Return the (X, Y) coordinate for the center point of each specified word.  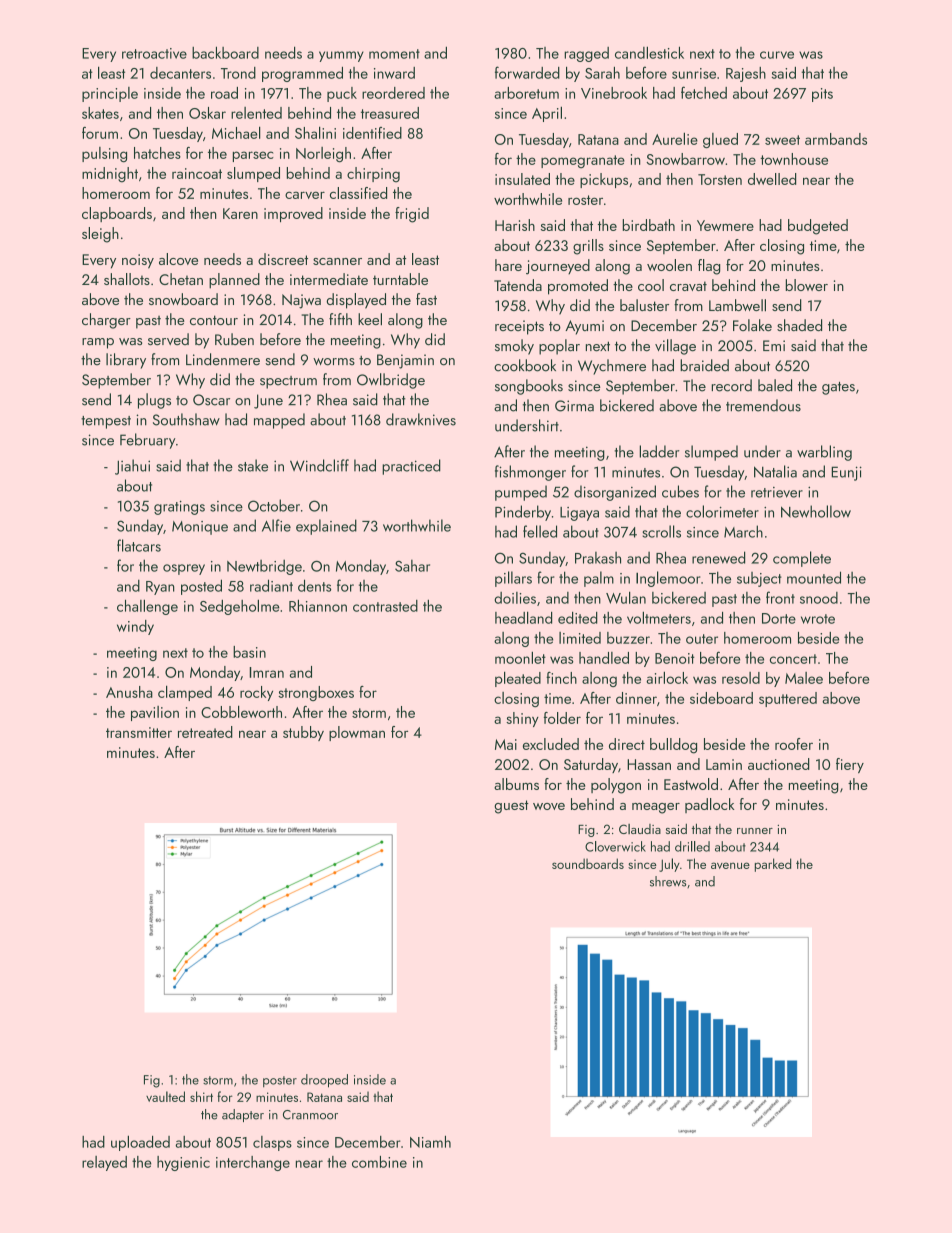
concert (793, 659)
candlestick (649, 53)
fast (426, 299)
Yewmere (725, 225)
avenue (730, 865)
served (168, 339)
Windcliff (319, 465)
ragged (586, 54)
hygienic (183, 1163)
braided (704, 365)
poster (280, 1081)
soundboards (588, 863)
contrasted (385, 606)
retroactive (154, 53)
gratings (179, 508)
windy (135, 627)
